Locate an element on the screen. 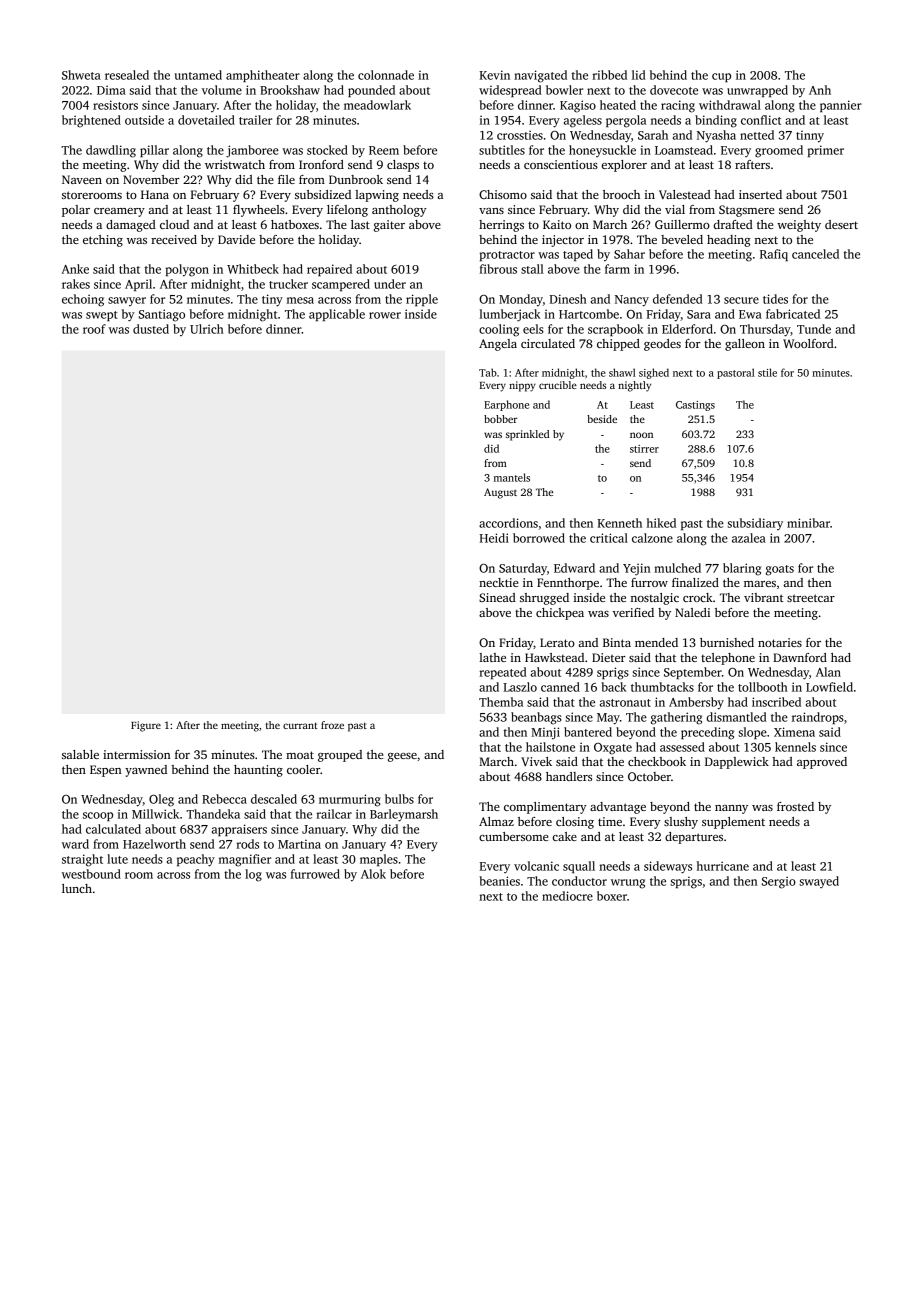 This screenshot has height=1308, width=924. crucible is located at coordinates (558, 385).
